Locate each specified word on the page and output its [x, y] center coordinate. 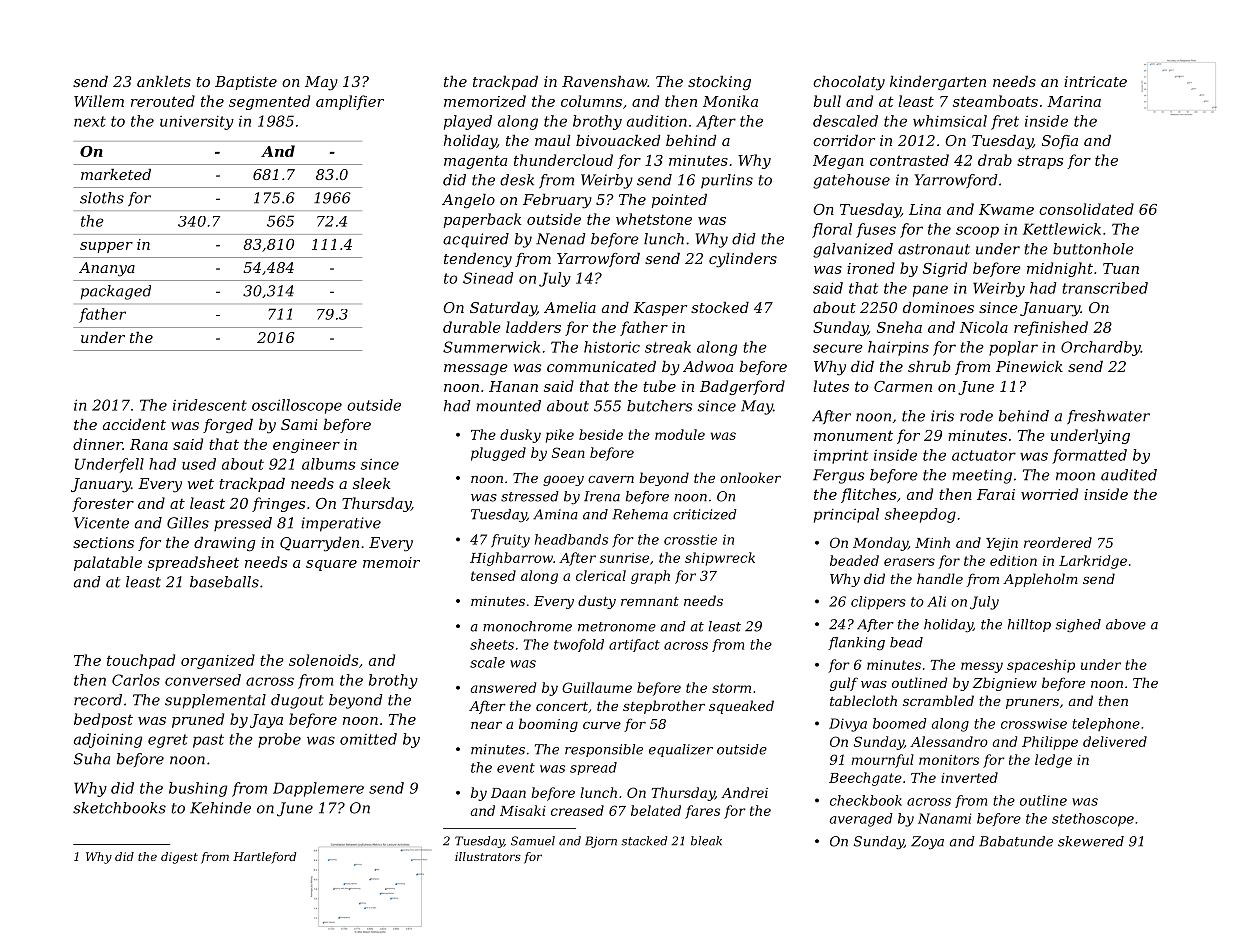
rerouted [163, 101]
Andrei [744, 792]
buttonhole [1093, 249]
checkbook [866, 800]
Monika [730, 101]
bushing [198, 789]
